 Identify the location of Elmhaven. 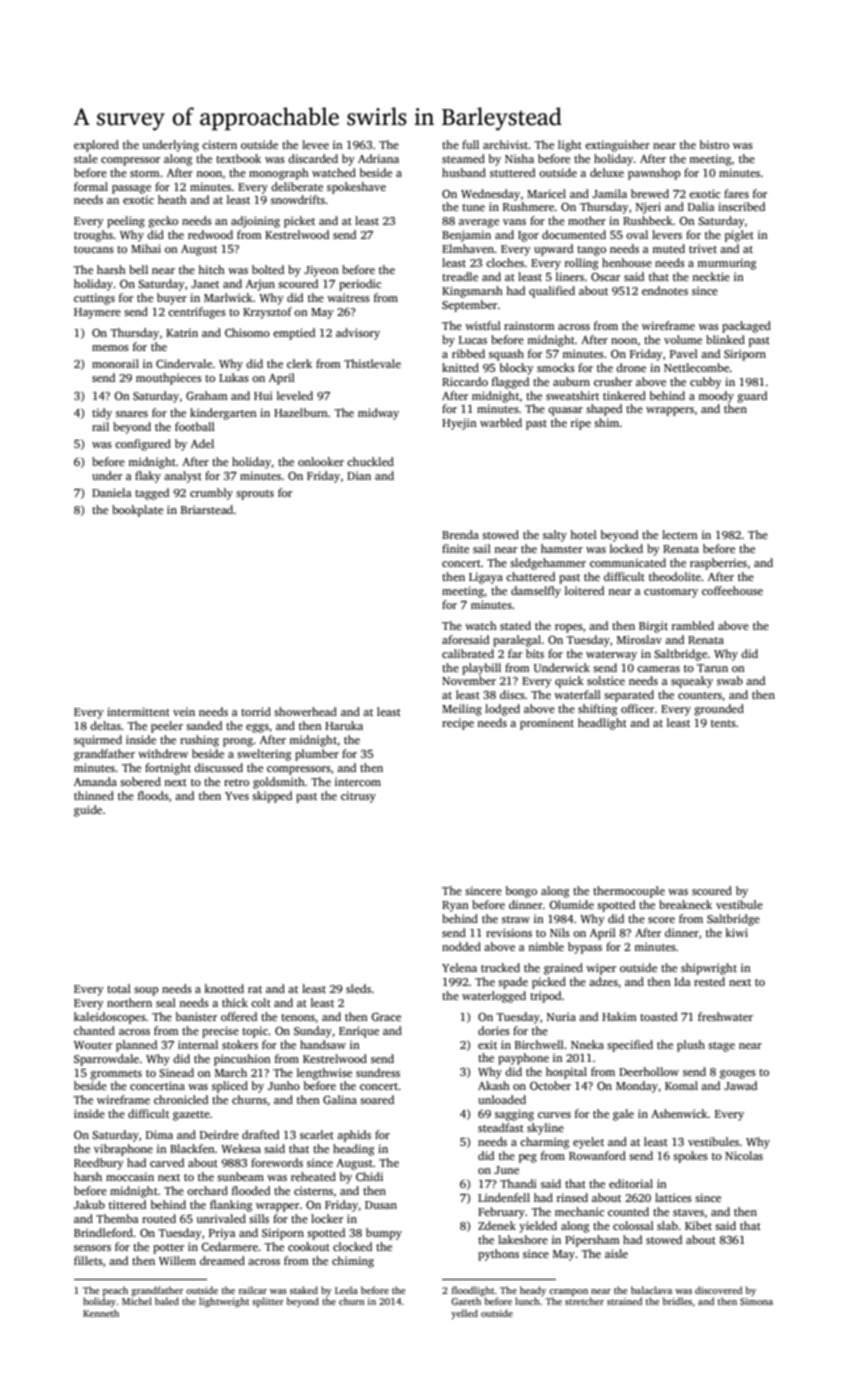
(468, 248).
